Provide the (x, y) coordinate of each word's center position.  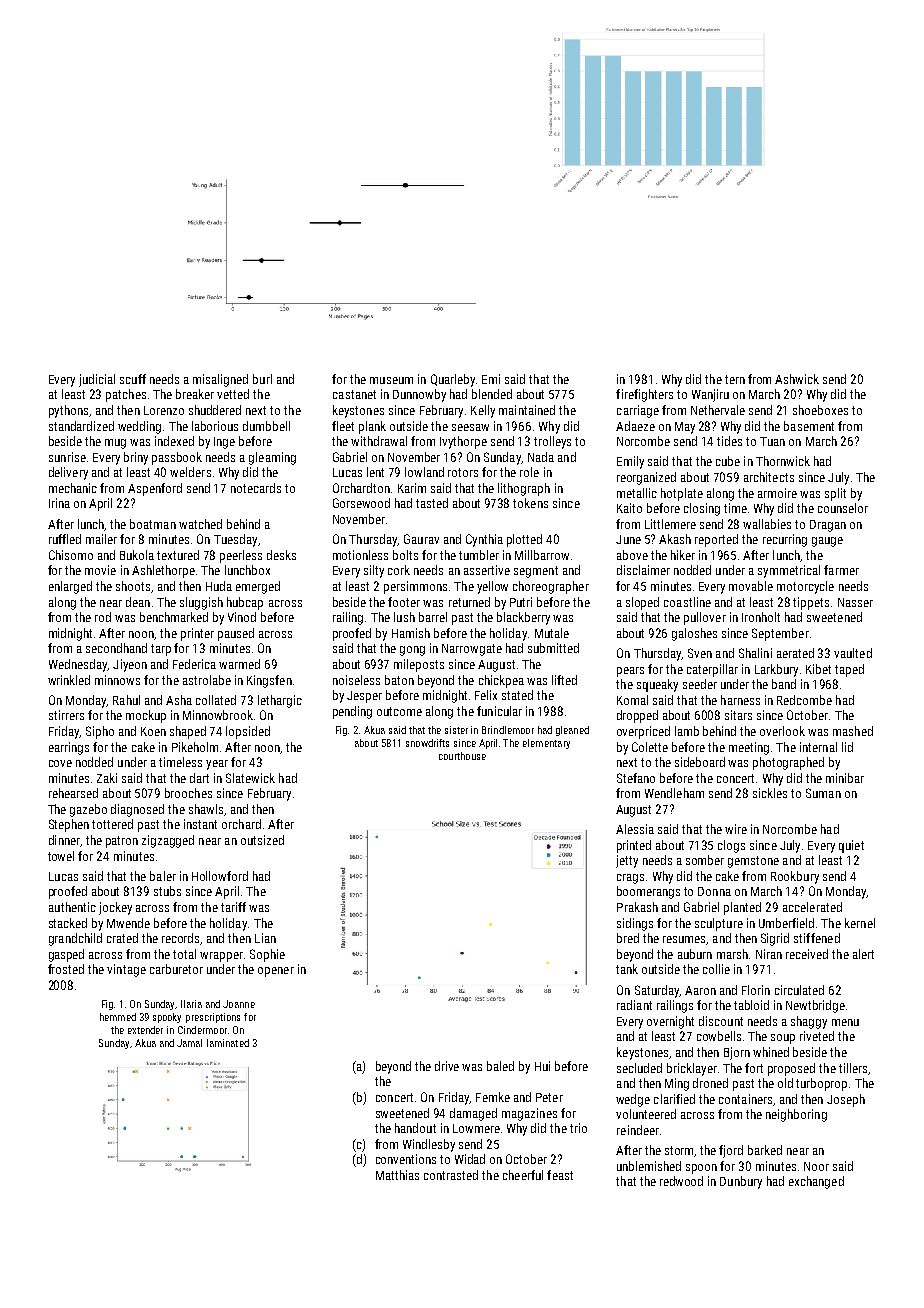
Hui (542, 1066)
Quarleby (453, 380)
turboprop (821, 1084)
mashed (853, 731)
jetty (627, 861)
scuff (133, 379)
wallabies (767, 524)
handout (415, 1128)
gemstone (753, 862)
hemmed (118, 1017)
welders (190, 472)
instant (200, 824)
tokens (530, 503)
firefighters (644, 395)
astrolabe (207, 680)
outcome (399, 711)
